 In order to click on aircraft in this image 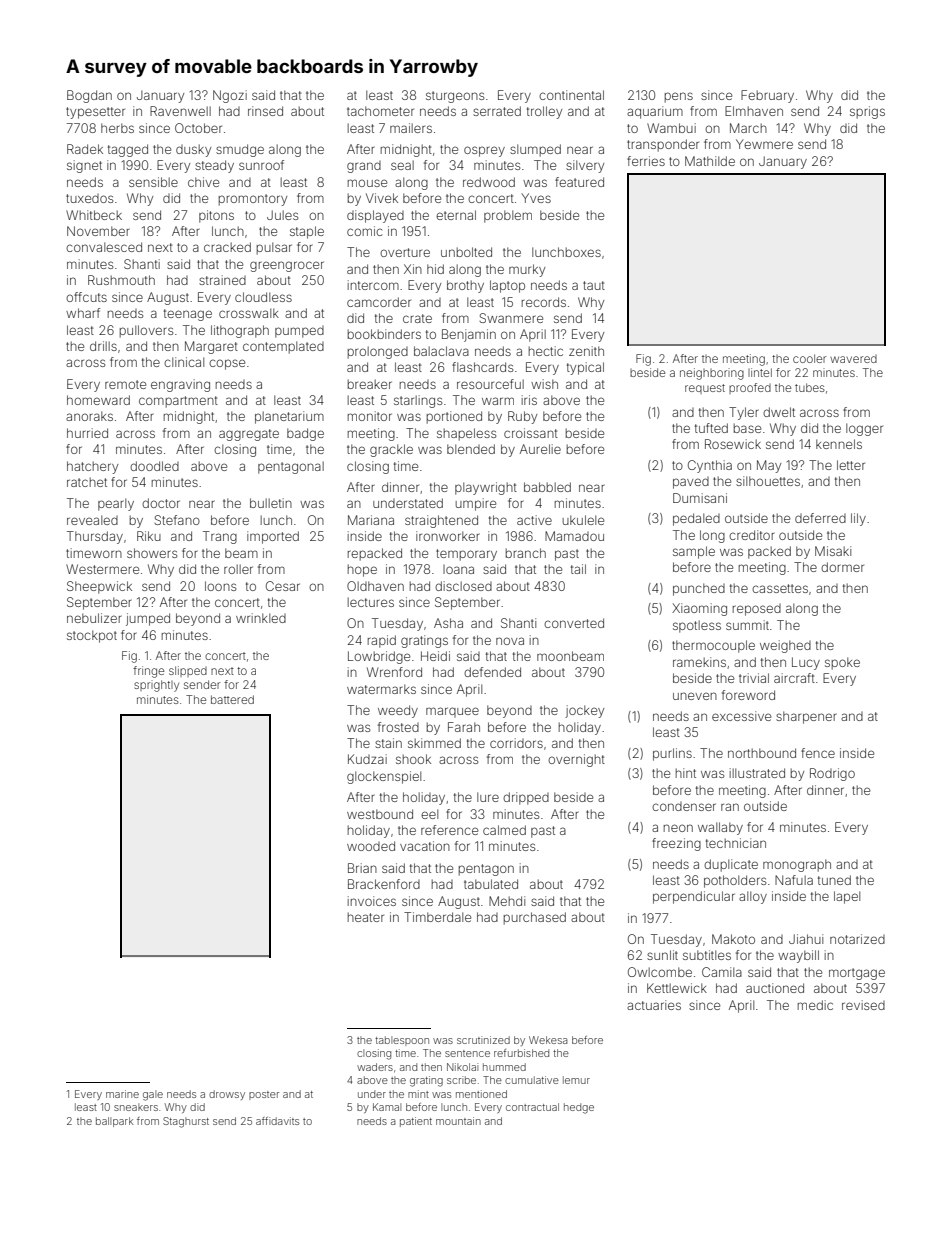, I will do `click(794, 678)`.
